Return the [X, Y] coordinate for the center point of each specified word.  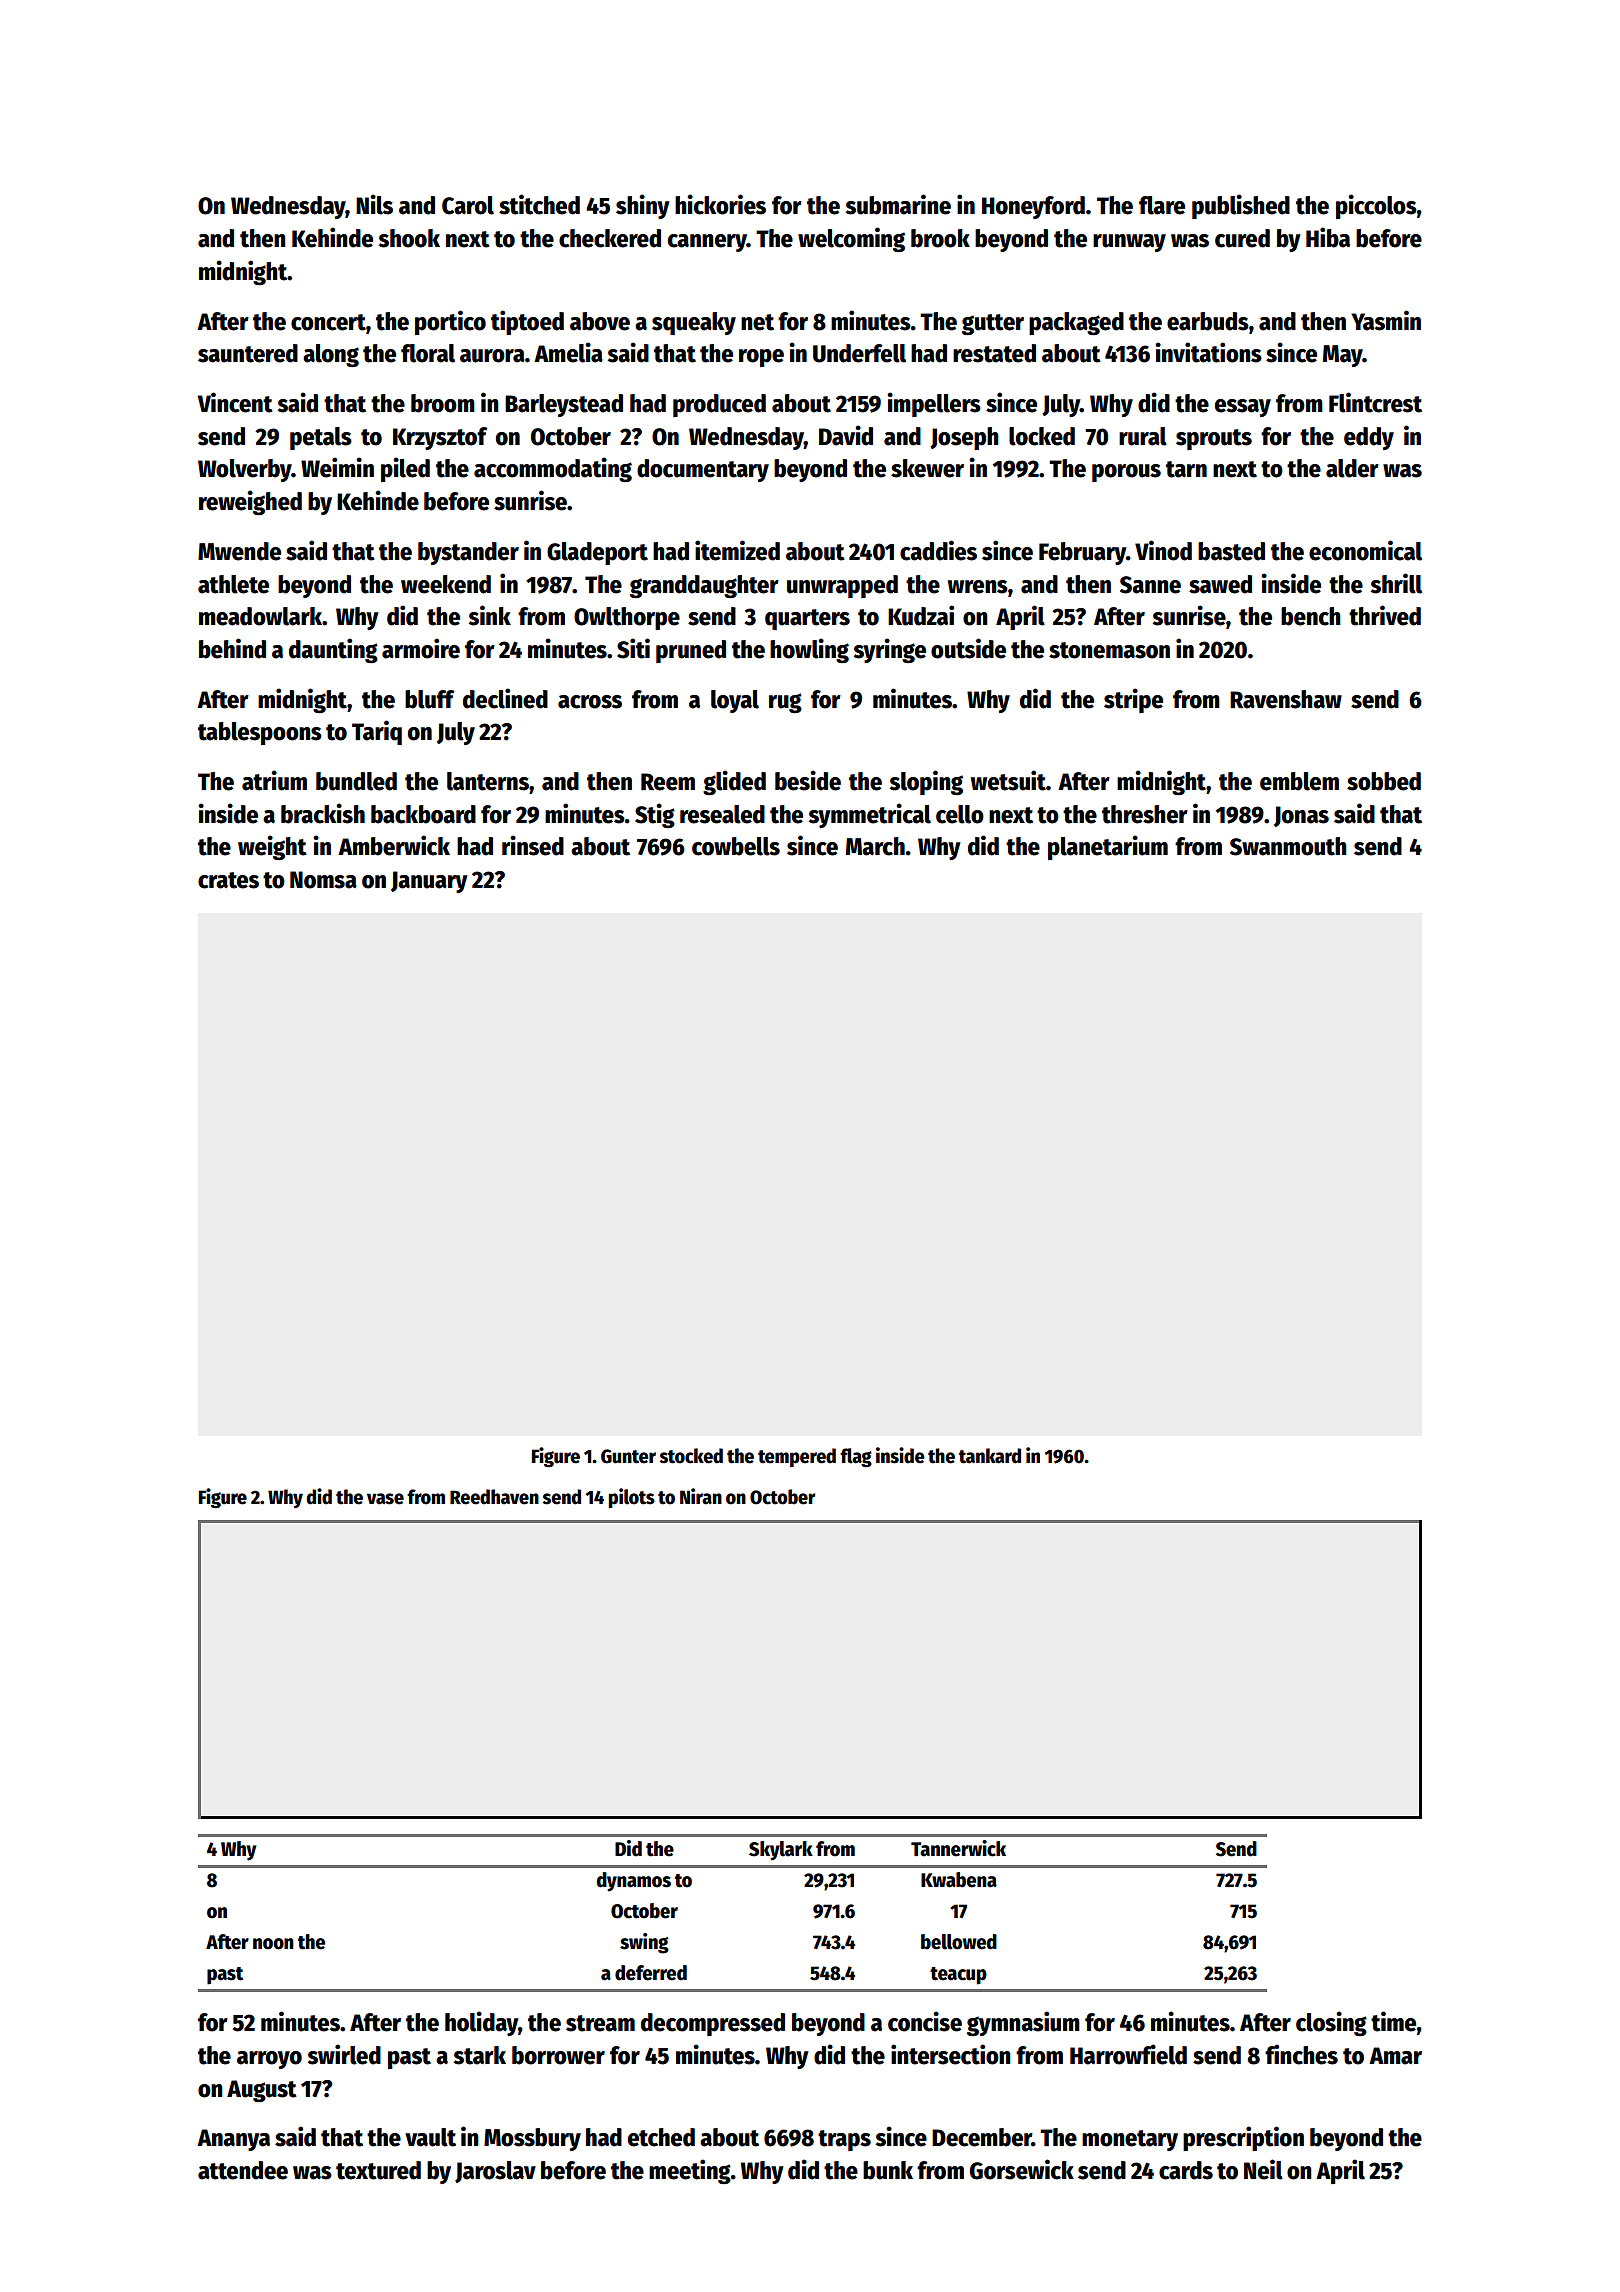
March [875, 846]
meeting [690, 2171]
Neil [1263, 2169]
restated [994, 353]
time [1393, 2021]
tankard [990, 1456]
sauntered [248, 353]
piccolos [1376, 206]
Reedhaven [494, 1497]
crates [228, 880]
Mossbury [532, 2139]
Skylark [781, 1851]
